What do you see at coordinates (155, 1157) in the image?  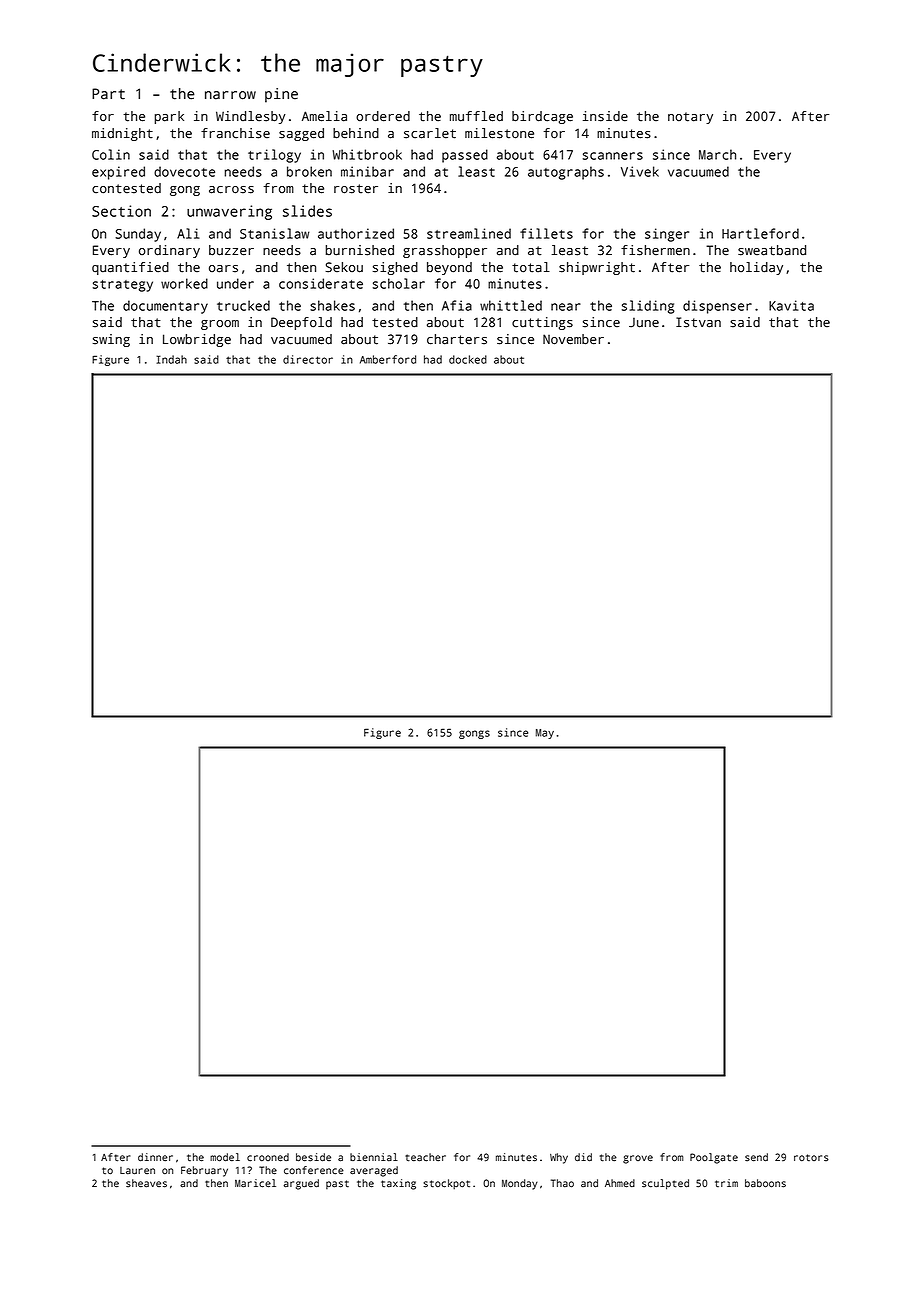 I see `dinner` at bounding box center [155, 1157].
